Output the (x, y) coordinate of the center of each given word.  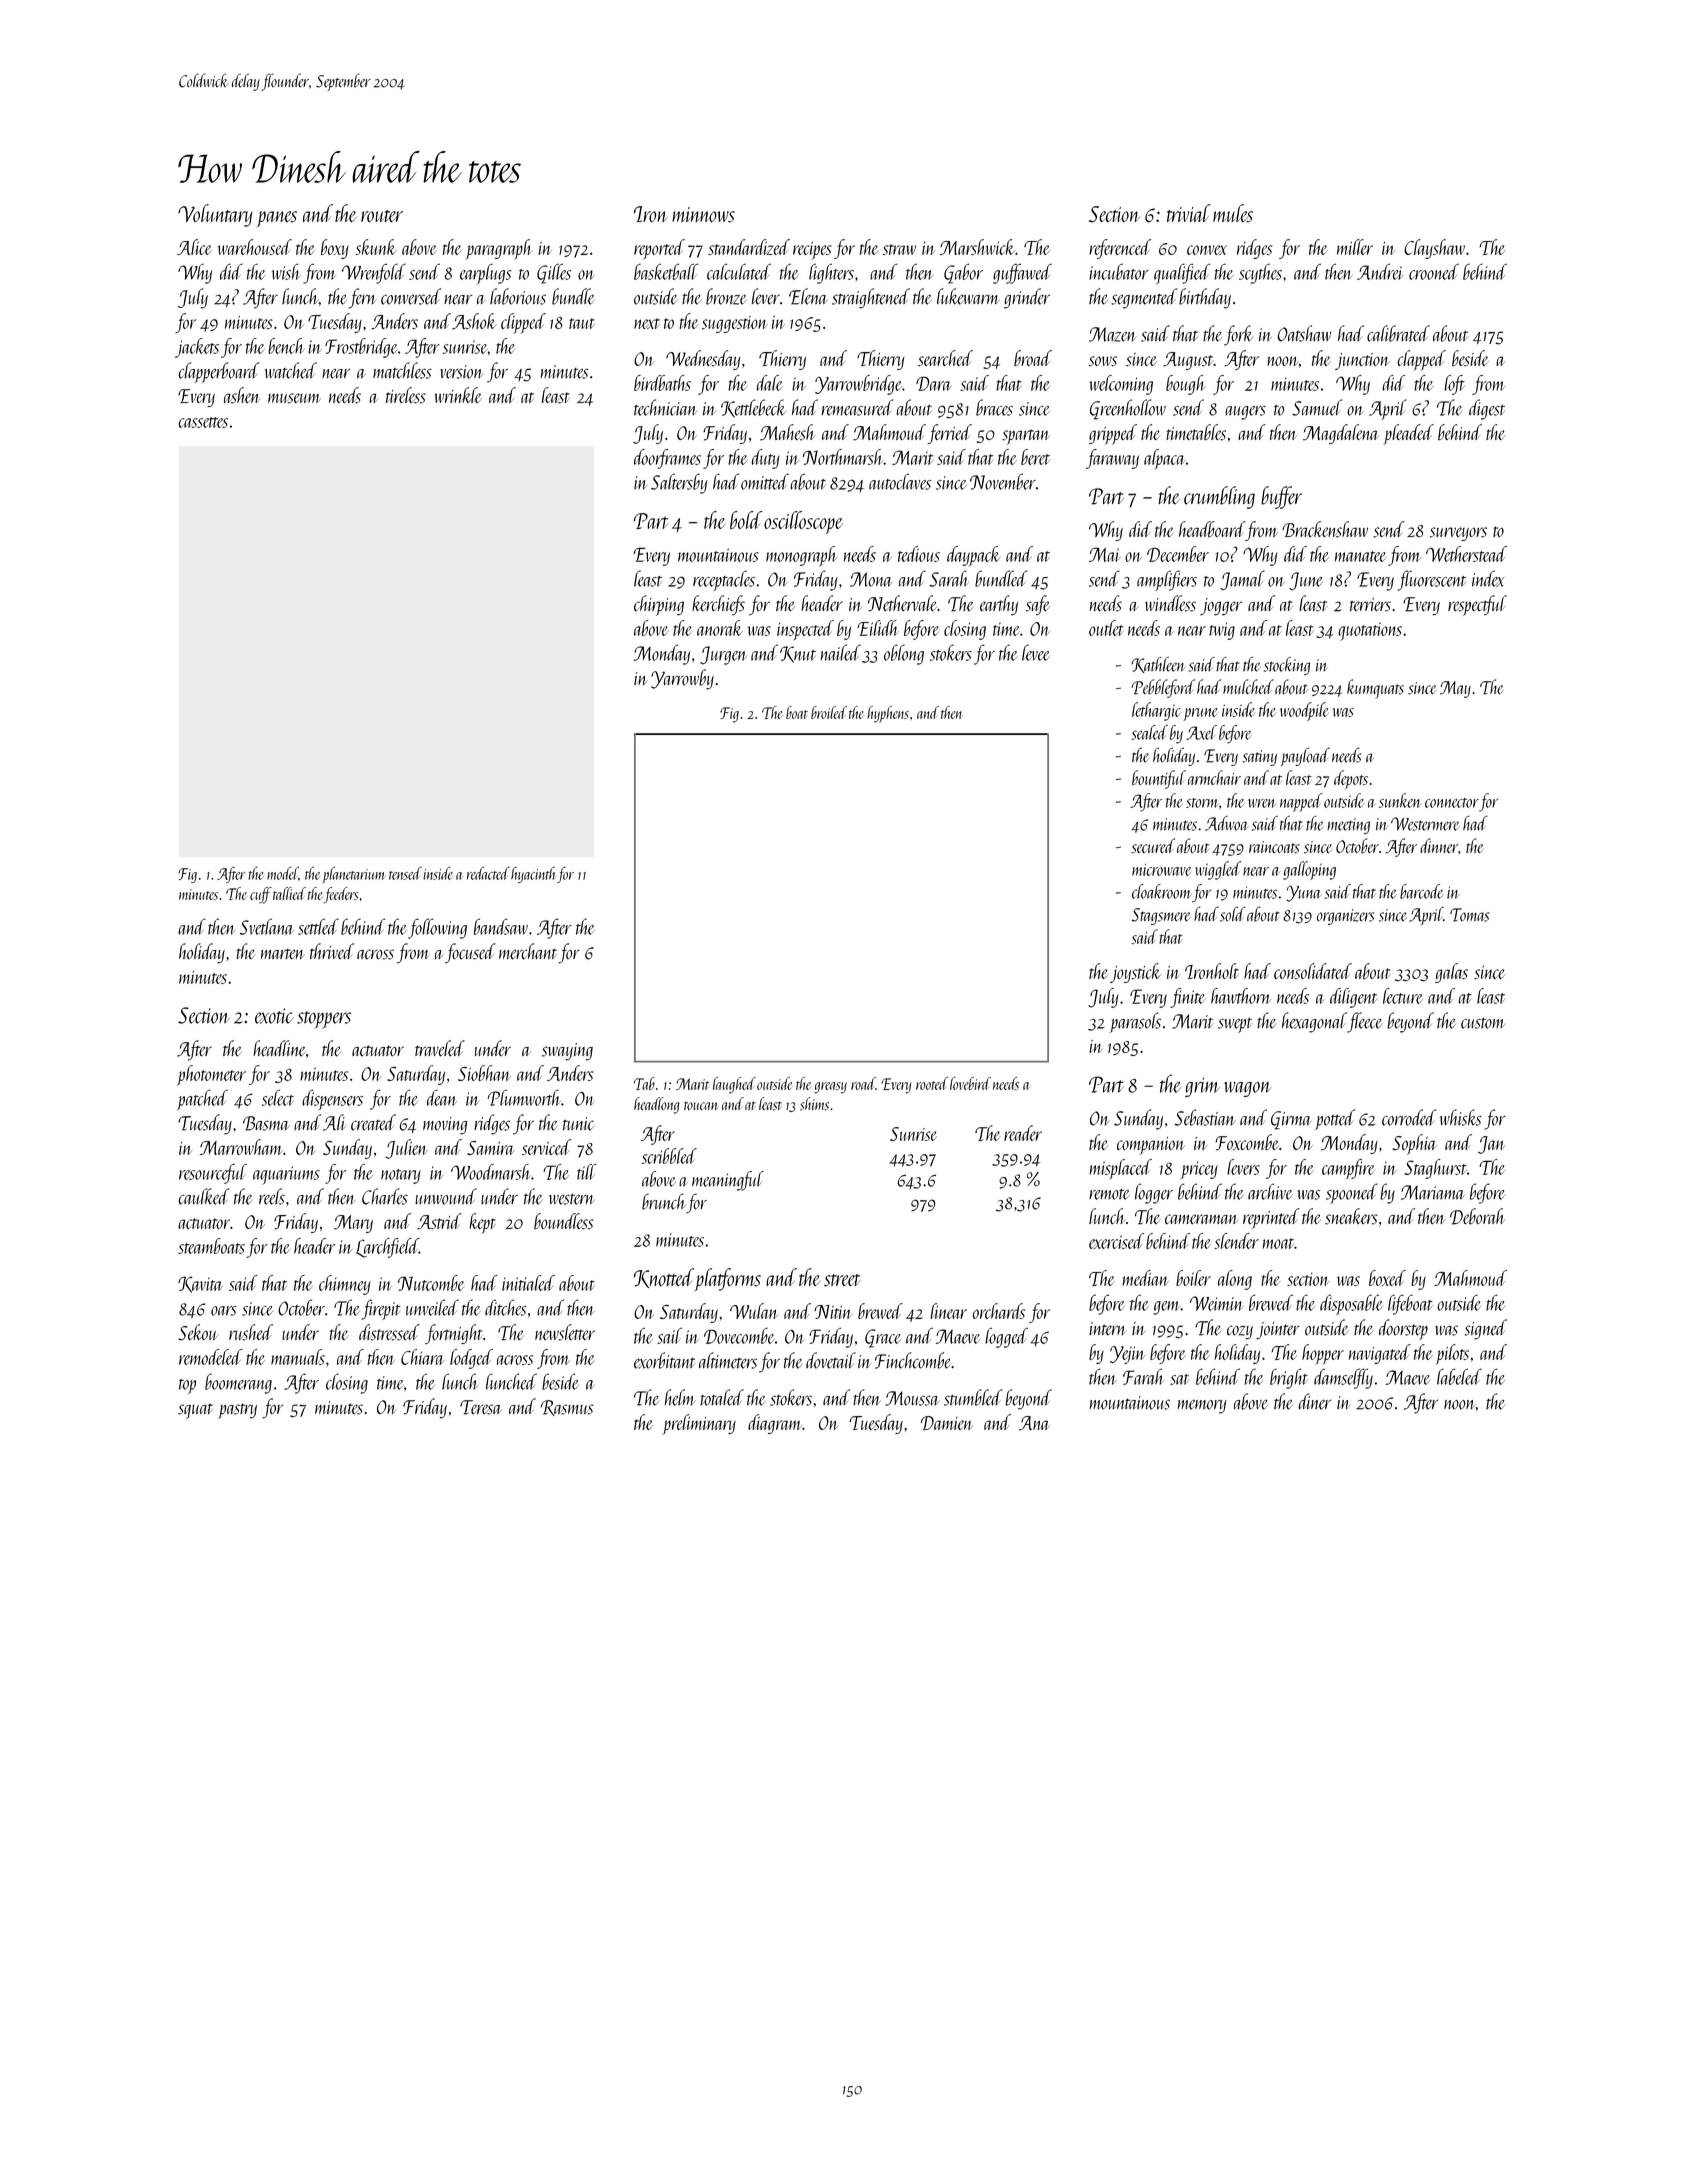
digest (1487, 409)
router (382, 216)
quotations (1370, 631)
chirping (659, 605)
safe (1038, 605)
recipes (812, 251)
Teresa (481, 1407)
